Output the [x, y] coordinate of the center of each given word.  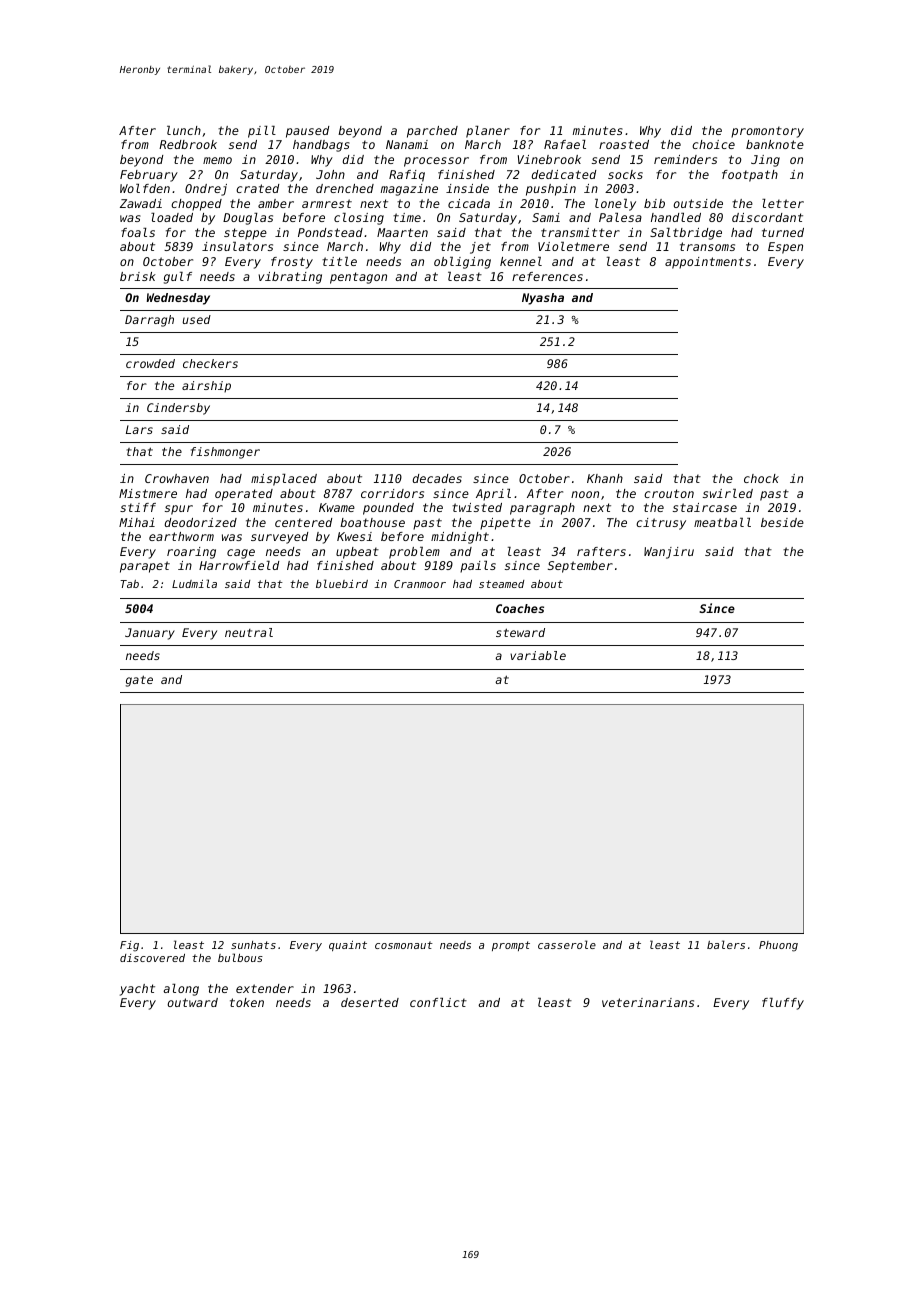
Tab [129, 584]
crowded [150, 363]
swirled [728, 493]
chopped [196, 205]
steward [520, 632]
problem [414, 553]
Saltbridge [686, 234]
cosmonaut [404, 945]
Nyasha [543, 299]
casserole [567, 944]
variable [538, 655]
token [247, 1002]
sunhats [253, 945]
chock [761, 478]
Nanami [407, 144]
